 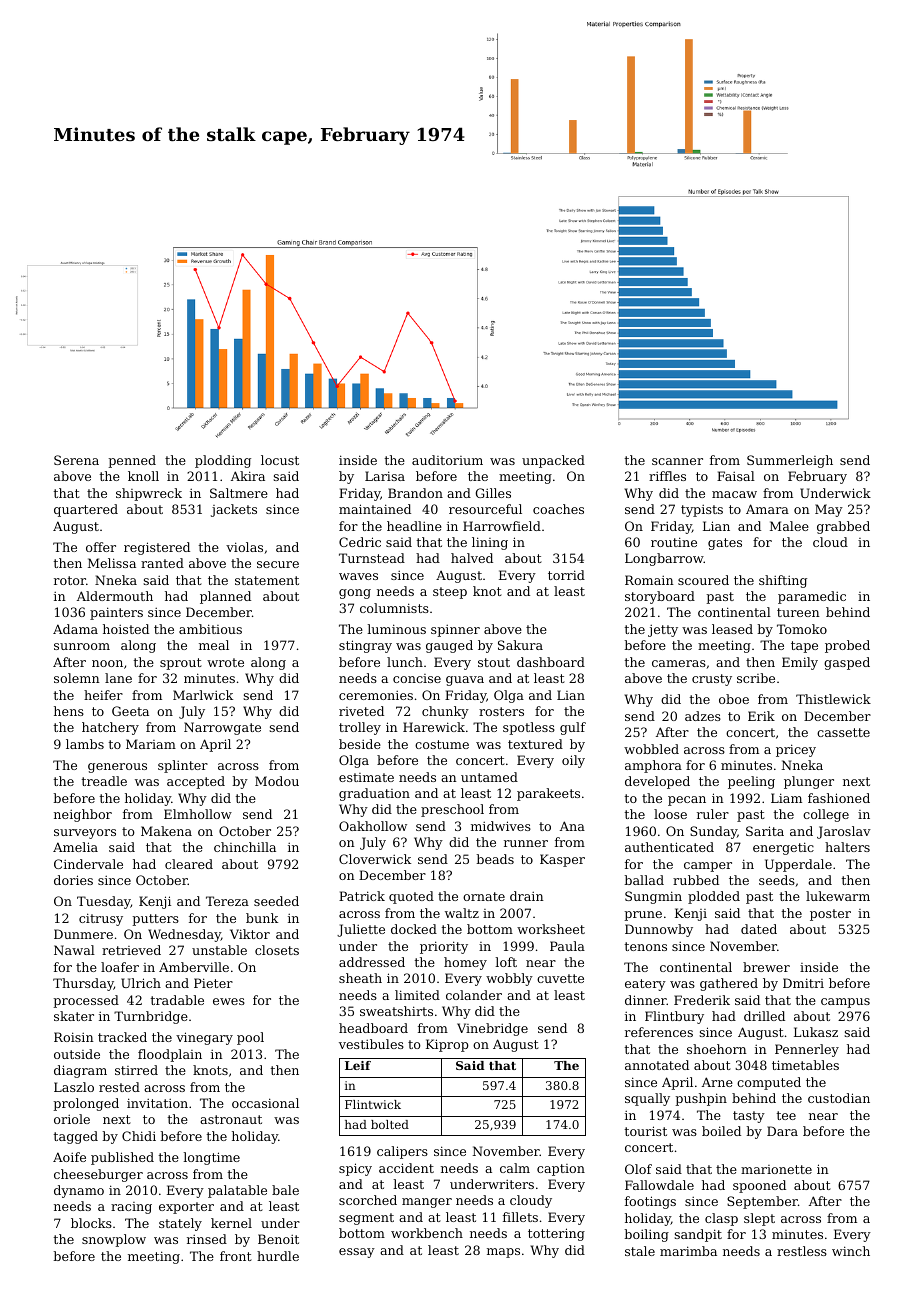 What do you see at coordinates (677, 461) in the document?
I see `scanner` at bounding box center [677, 461].
